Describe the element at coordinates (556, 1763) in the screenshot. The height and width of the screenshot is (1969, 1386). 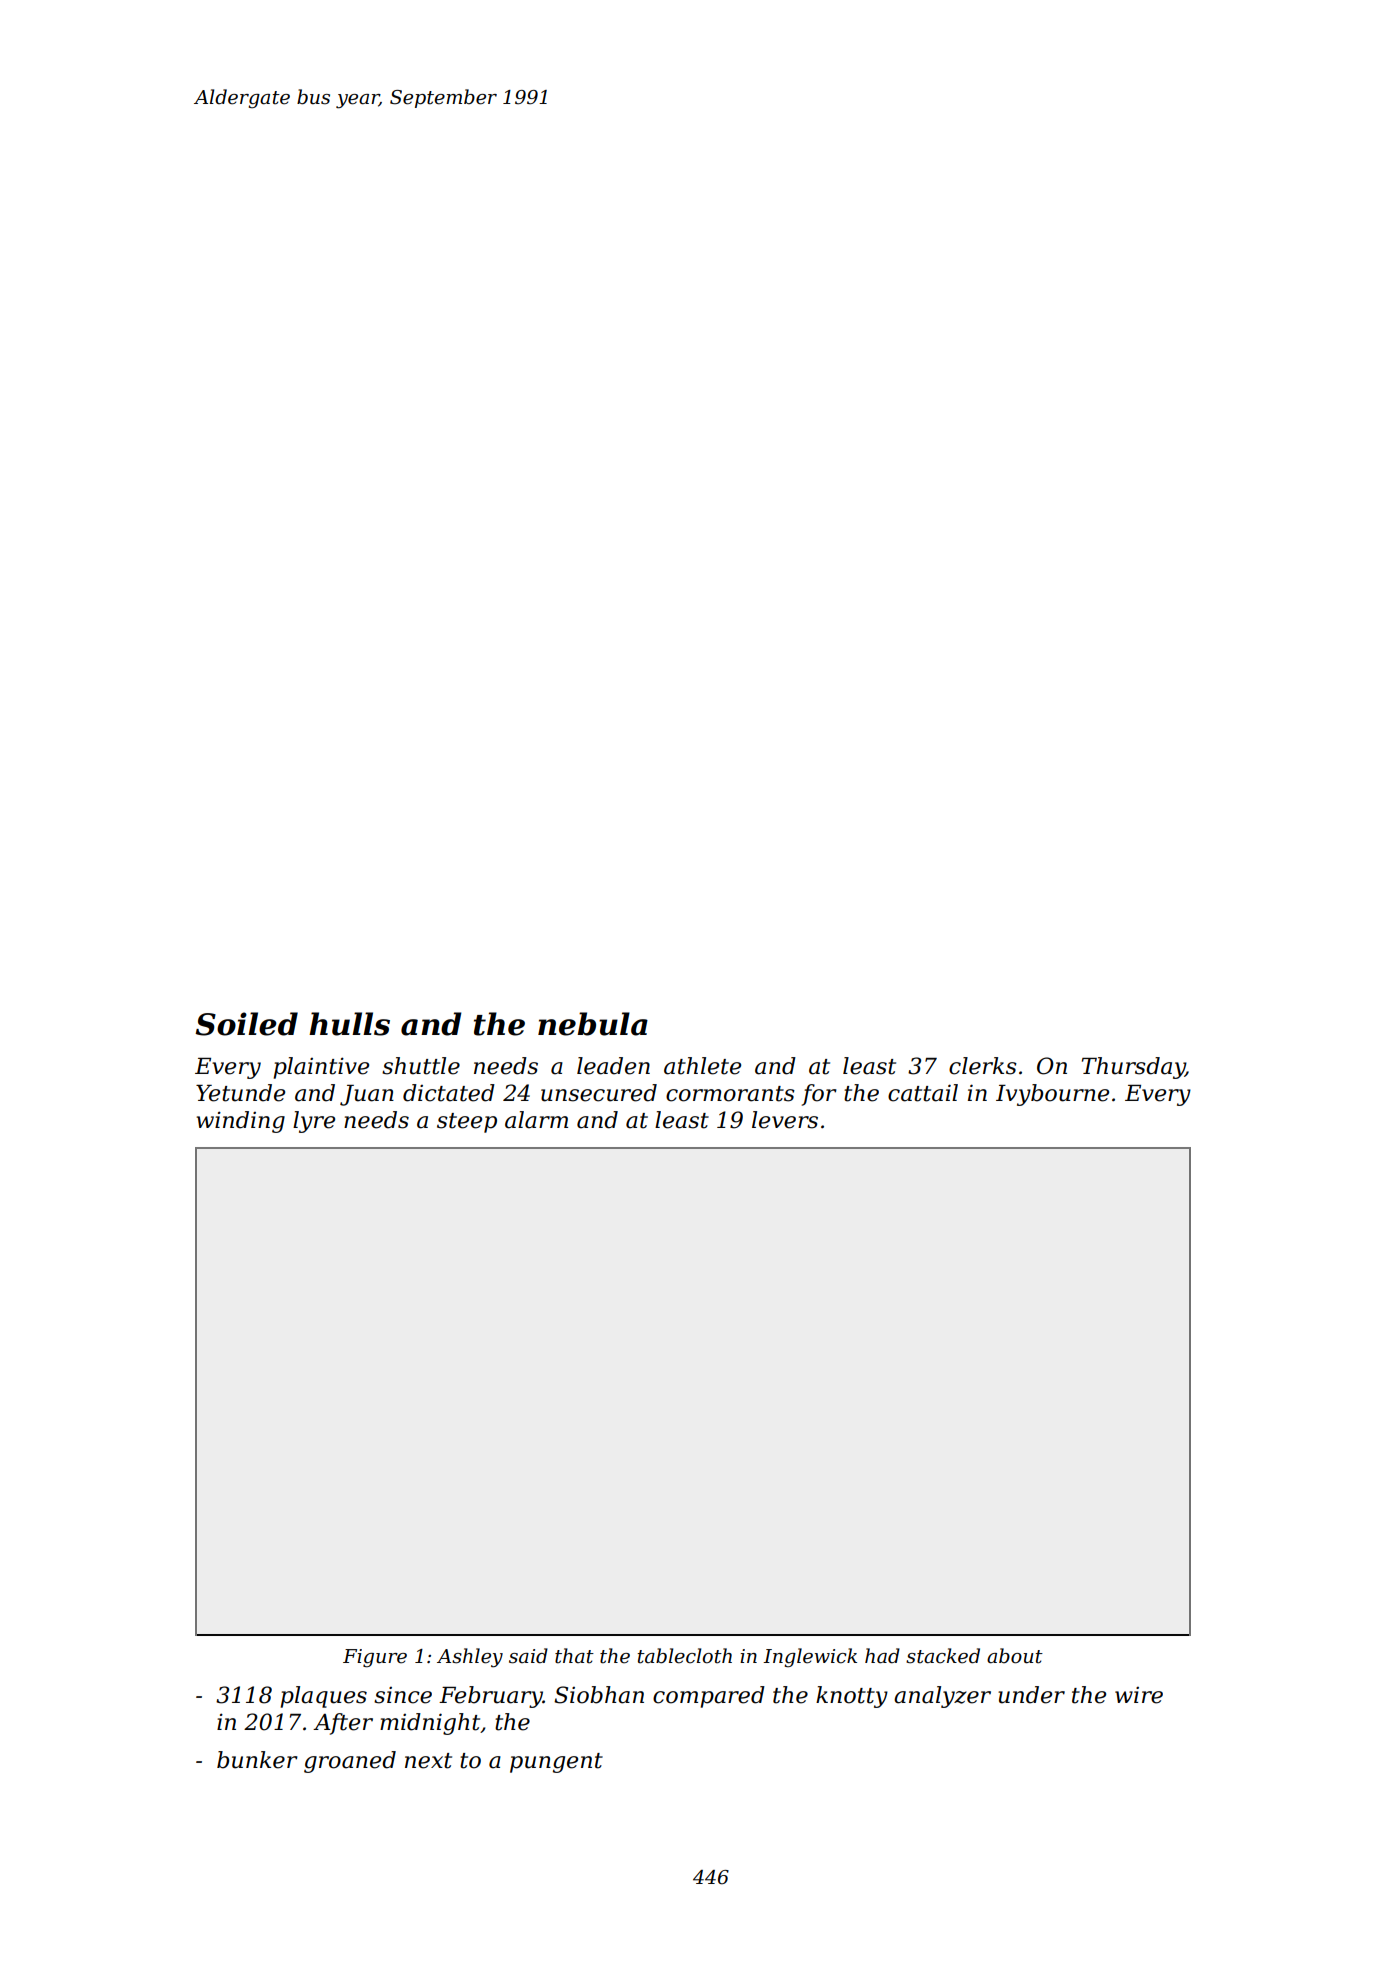
I see `pungent` at that location.
